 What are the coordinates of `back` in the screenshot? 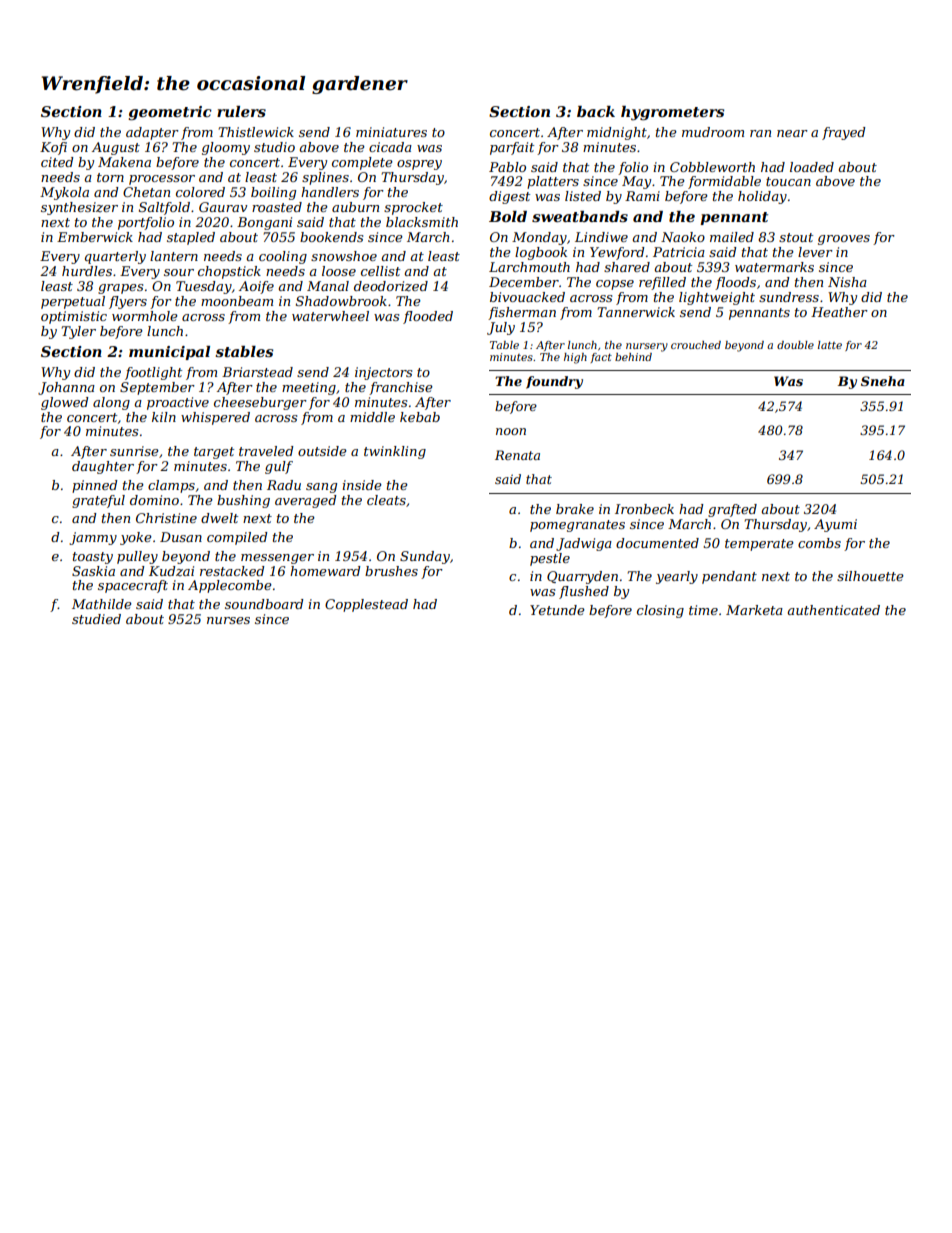 It's located at (596, 111).
